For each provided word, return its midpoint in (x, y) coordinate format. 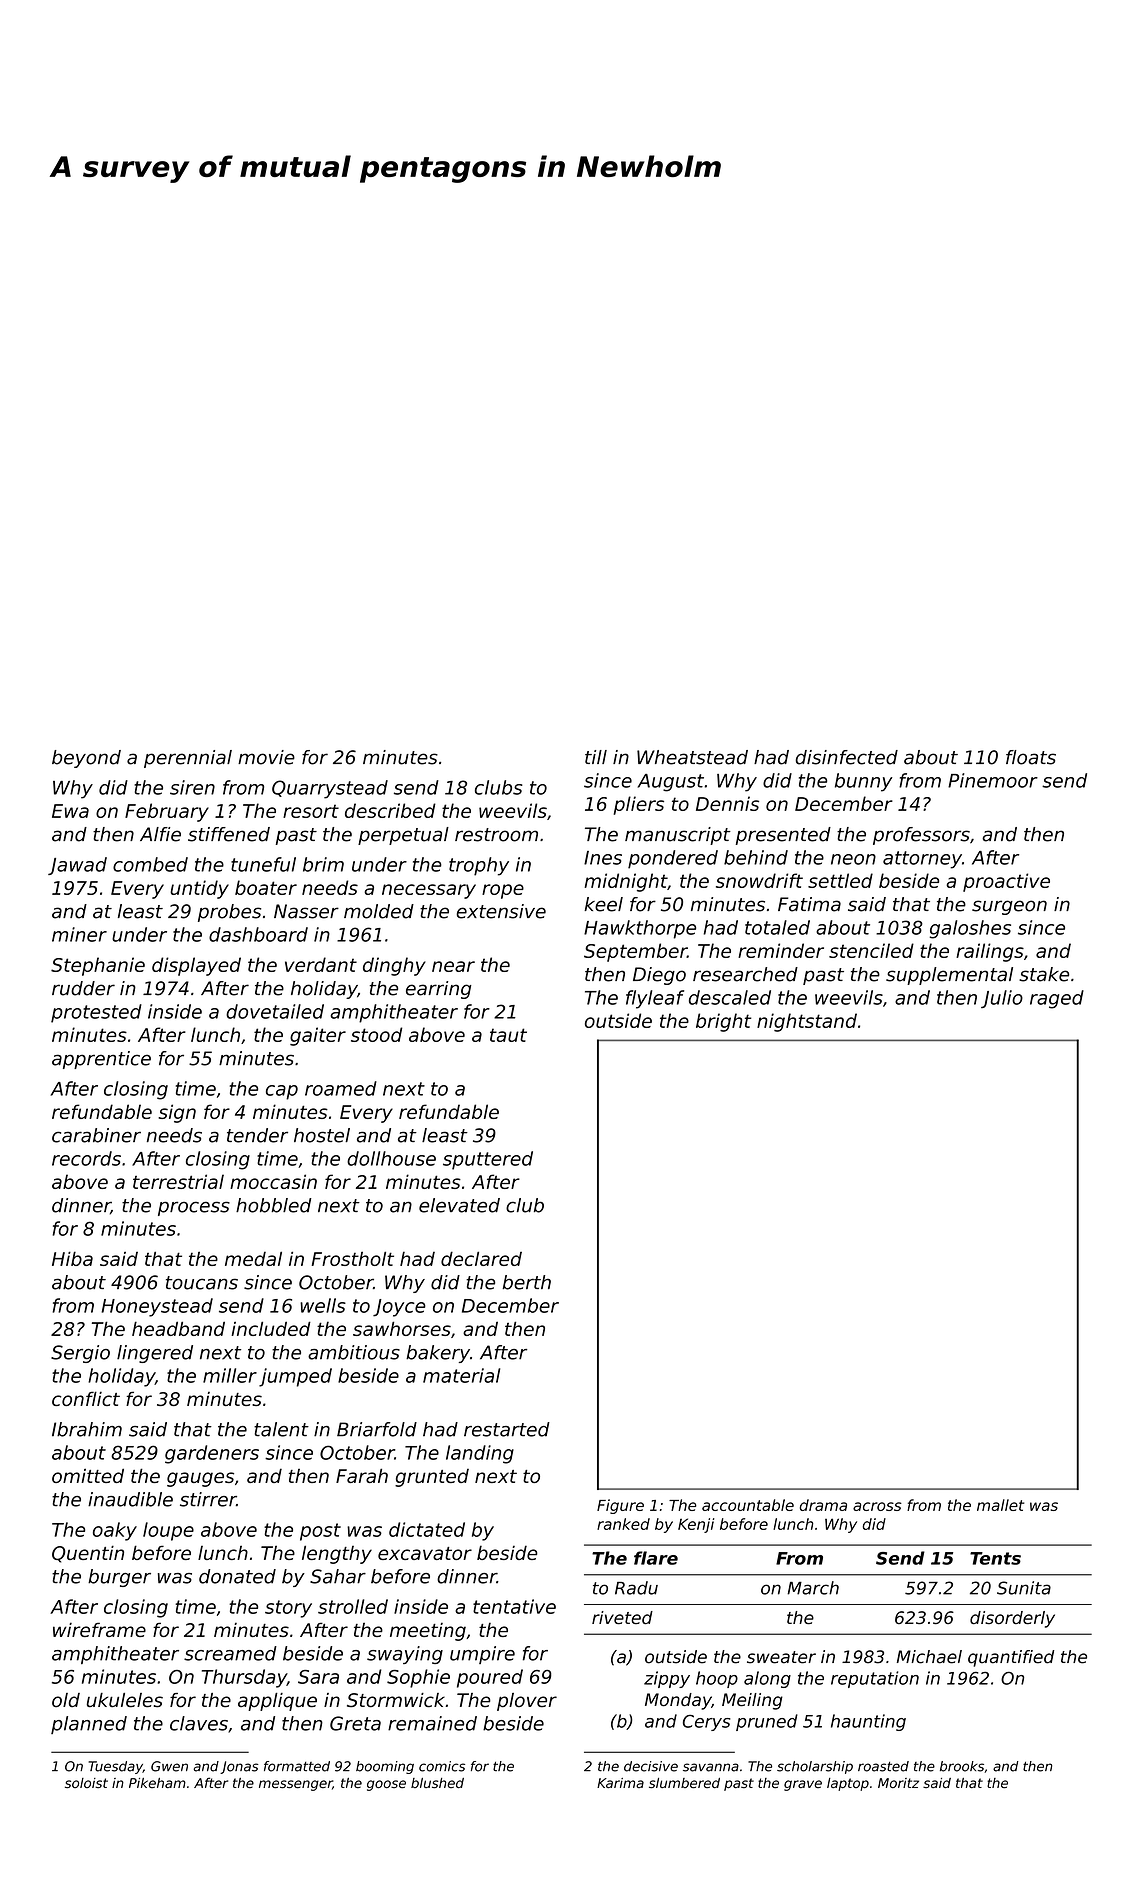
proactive (1006, 882)
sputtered (488, 1160)
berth (526, 1282)
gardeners (212, 1454)
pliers (639, 805)
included (271, 1328)
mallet (1000, 1505)
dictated (427, 1529)
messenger (296, 1785)
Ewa (70, 811)
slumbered (684, 1783)
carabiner (96, 1135)
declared (481, 1258)
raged (1057, 999)
